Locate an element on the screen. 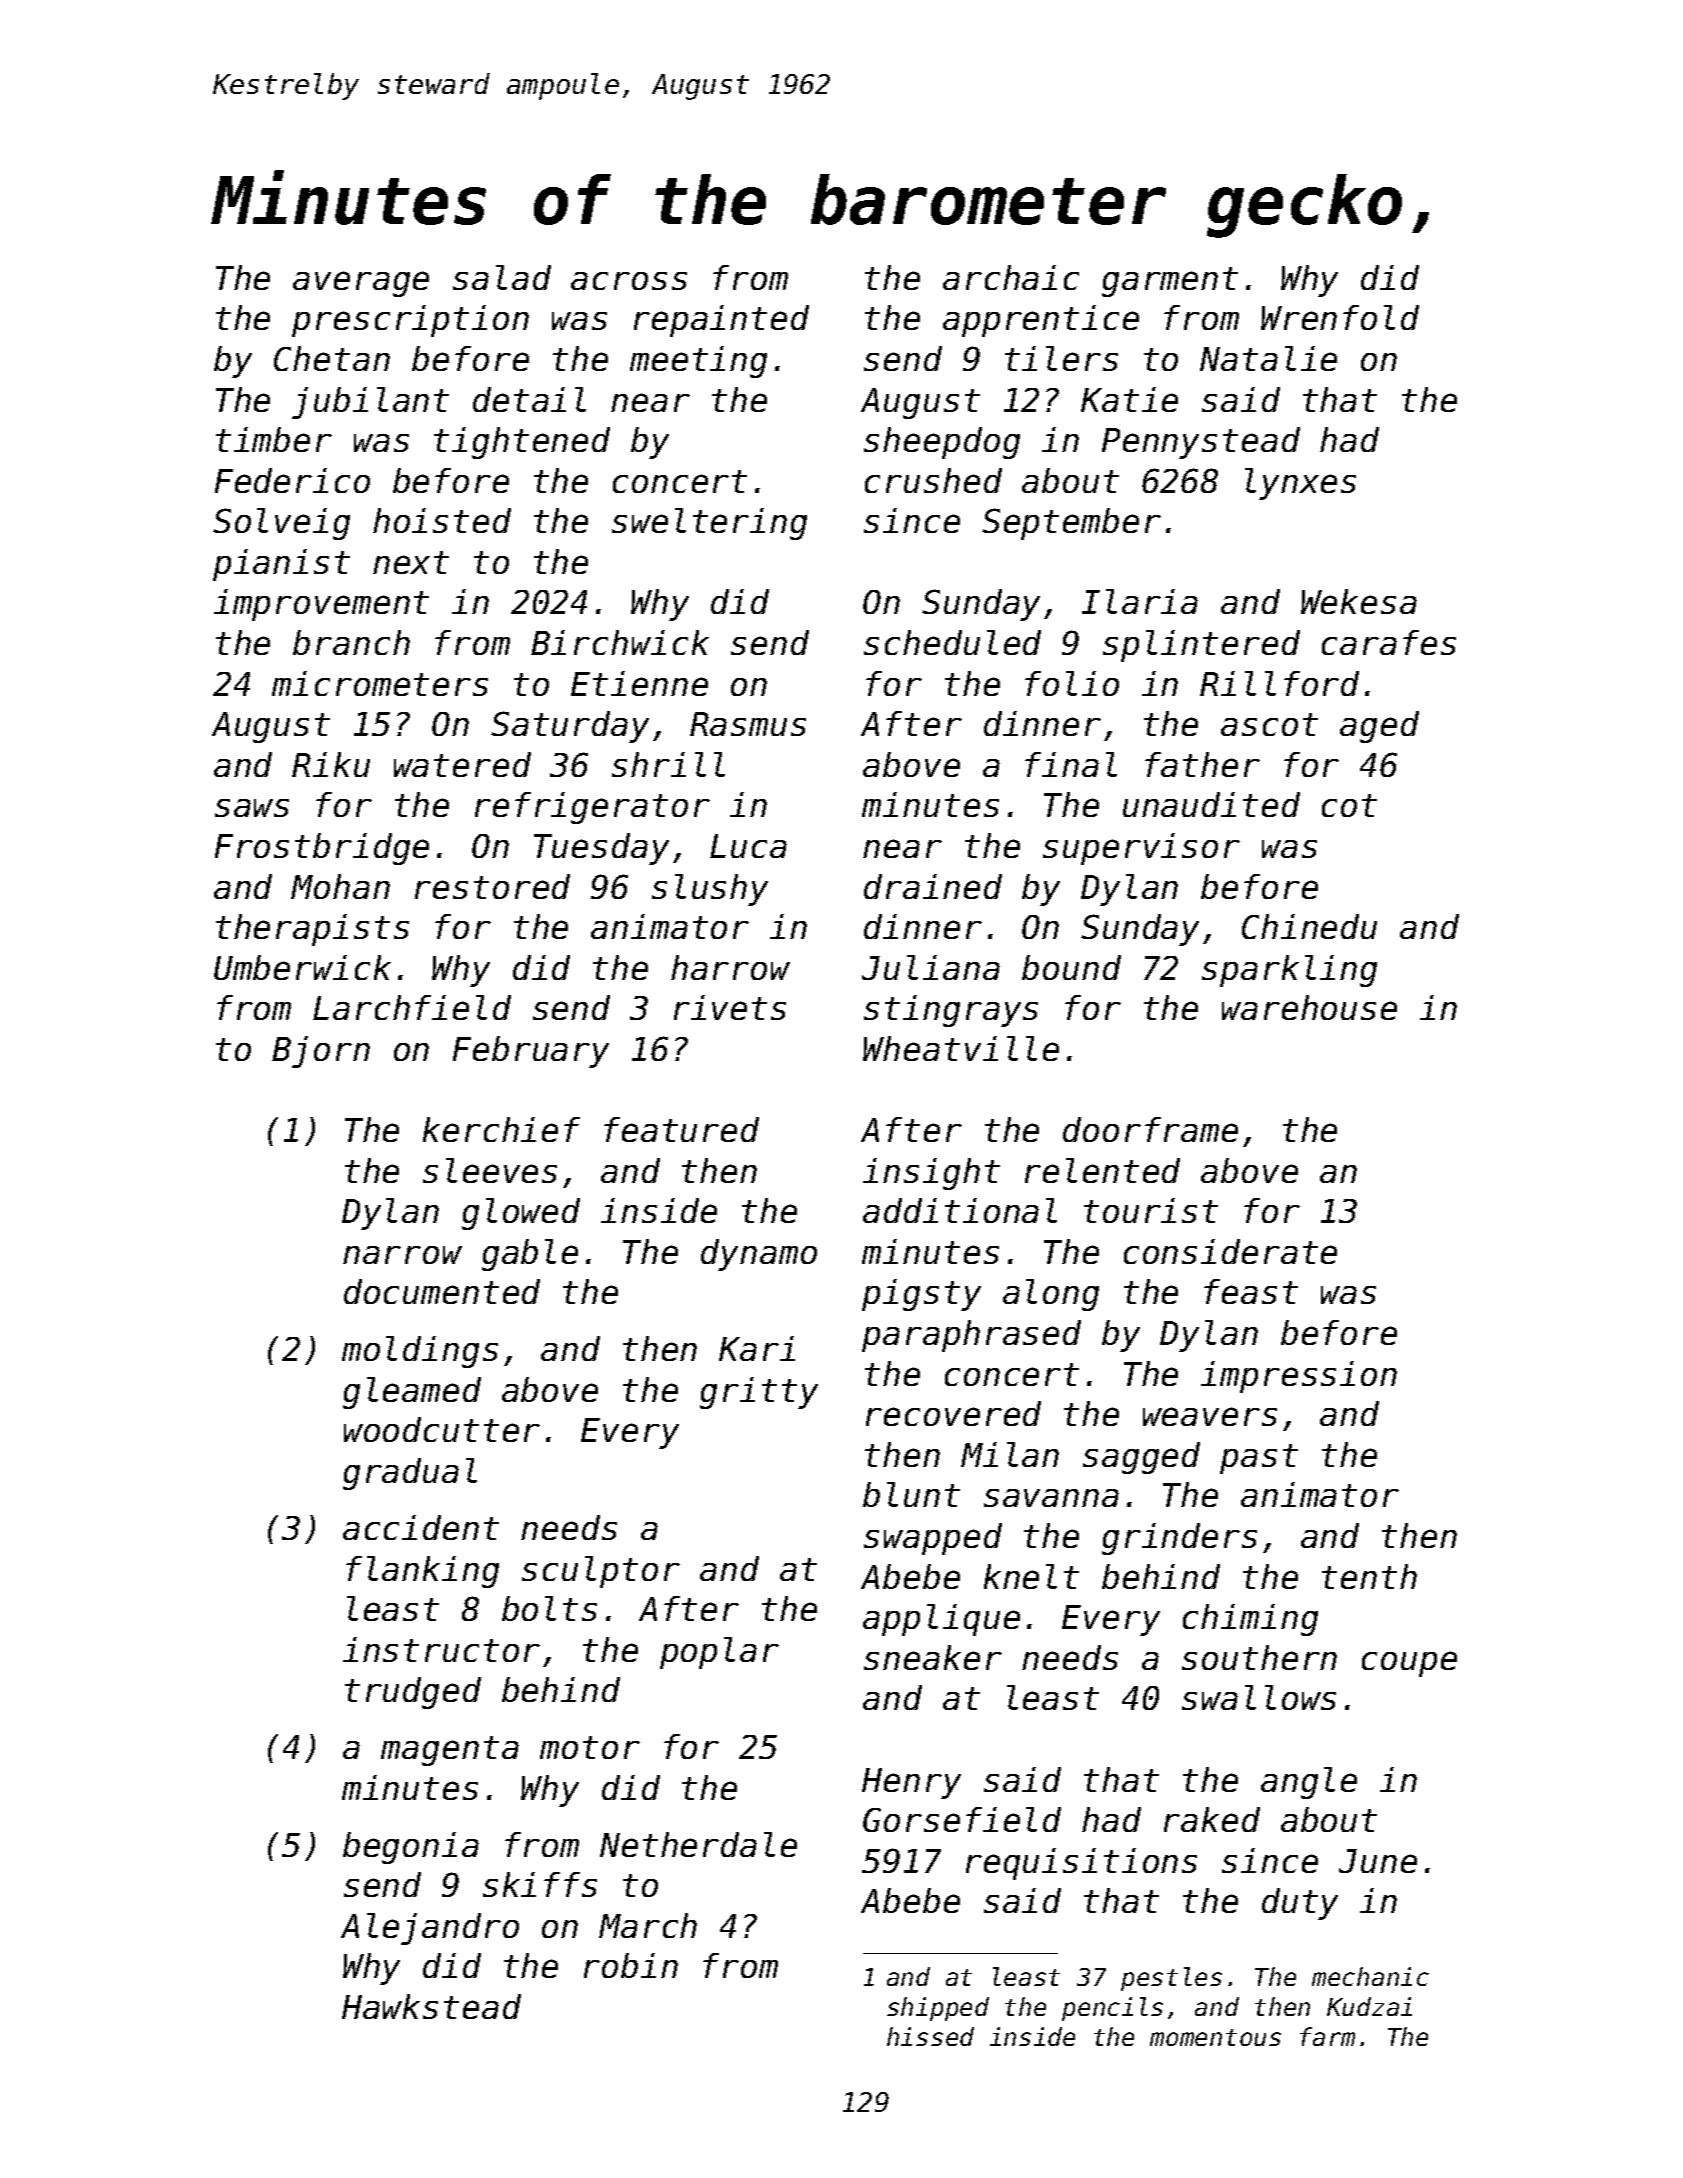 Image resolution: width=1683 pixels, height=2178 pixels. robin is located at coordinates (631, 1965).
